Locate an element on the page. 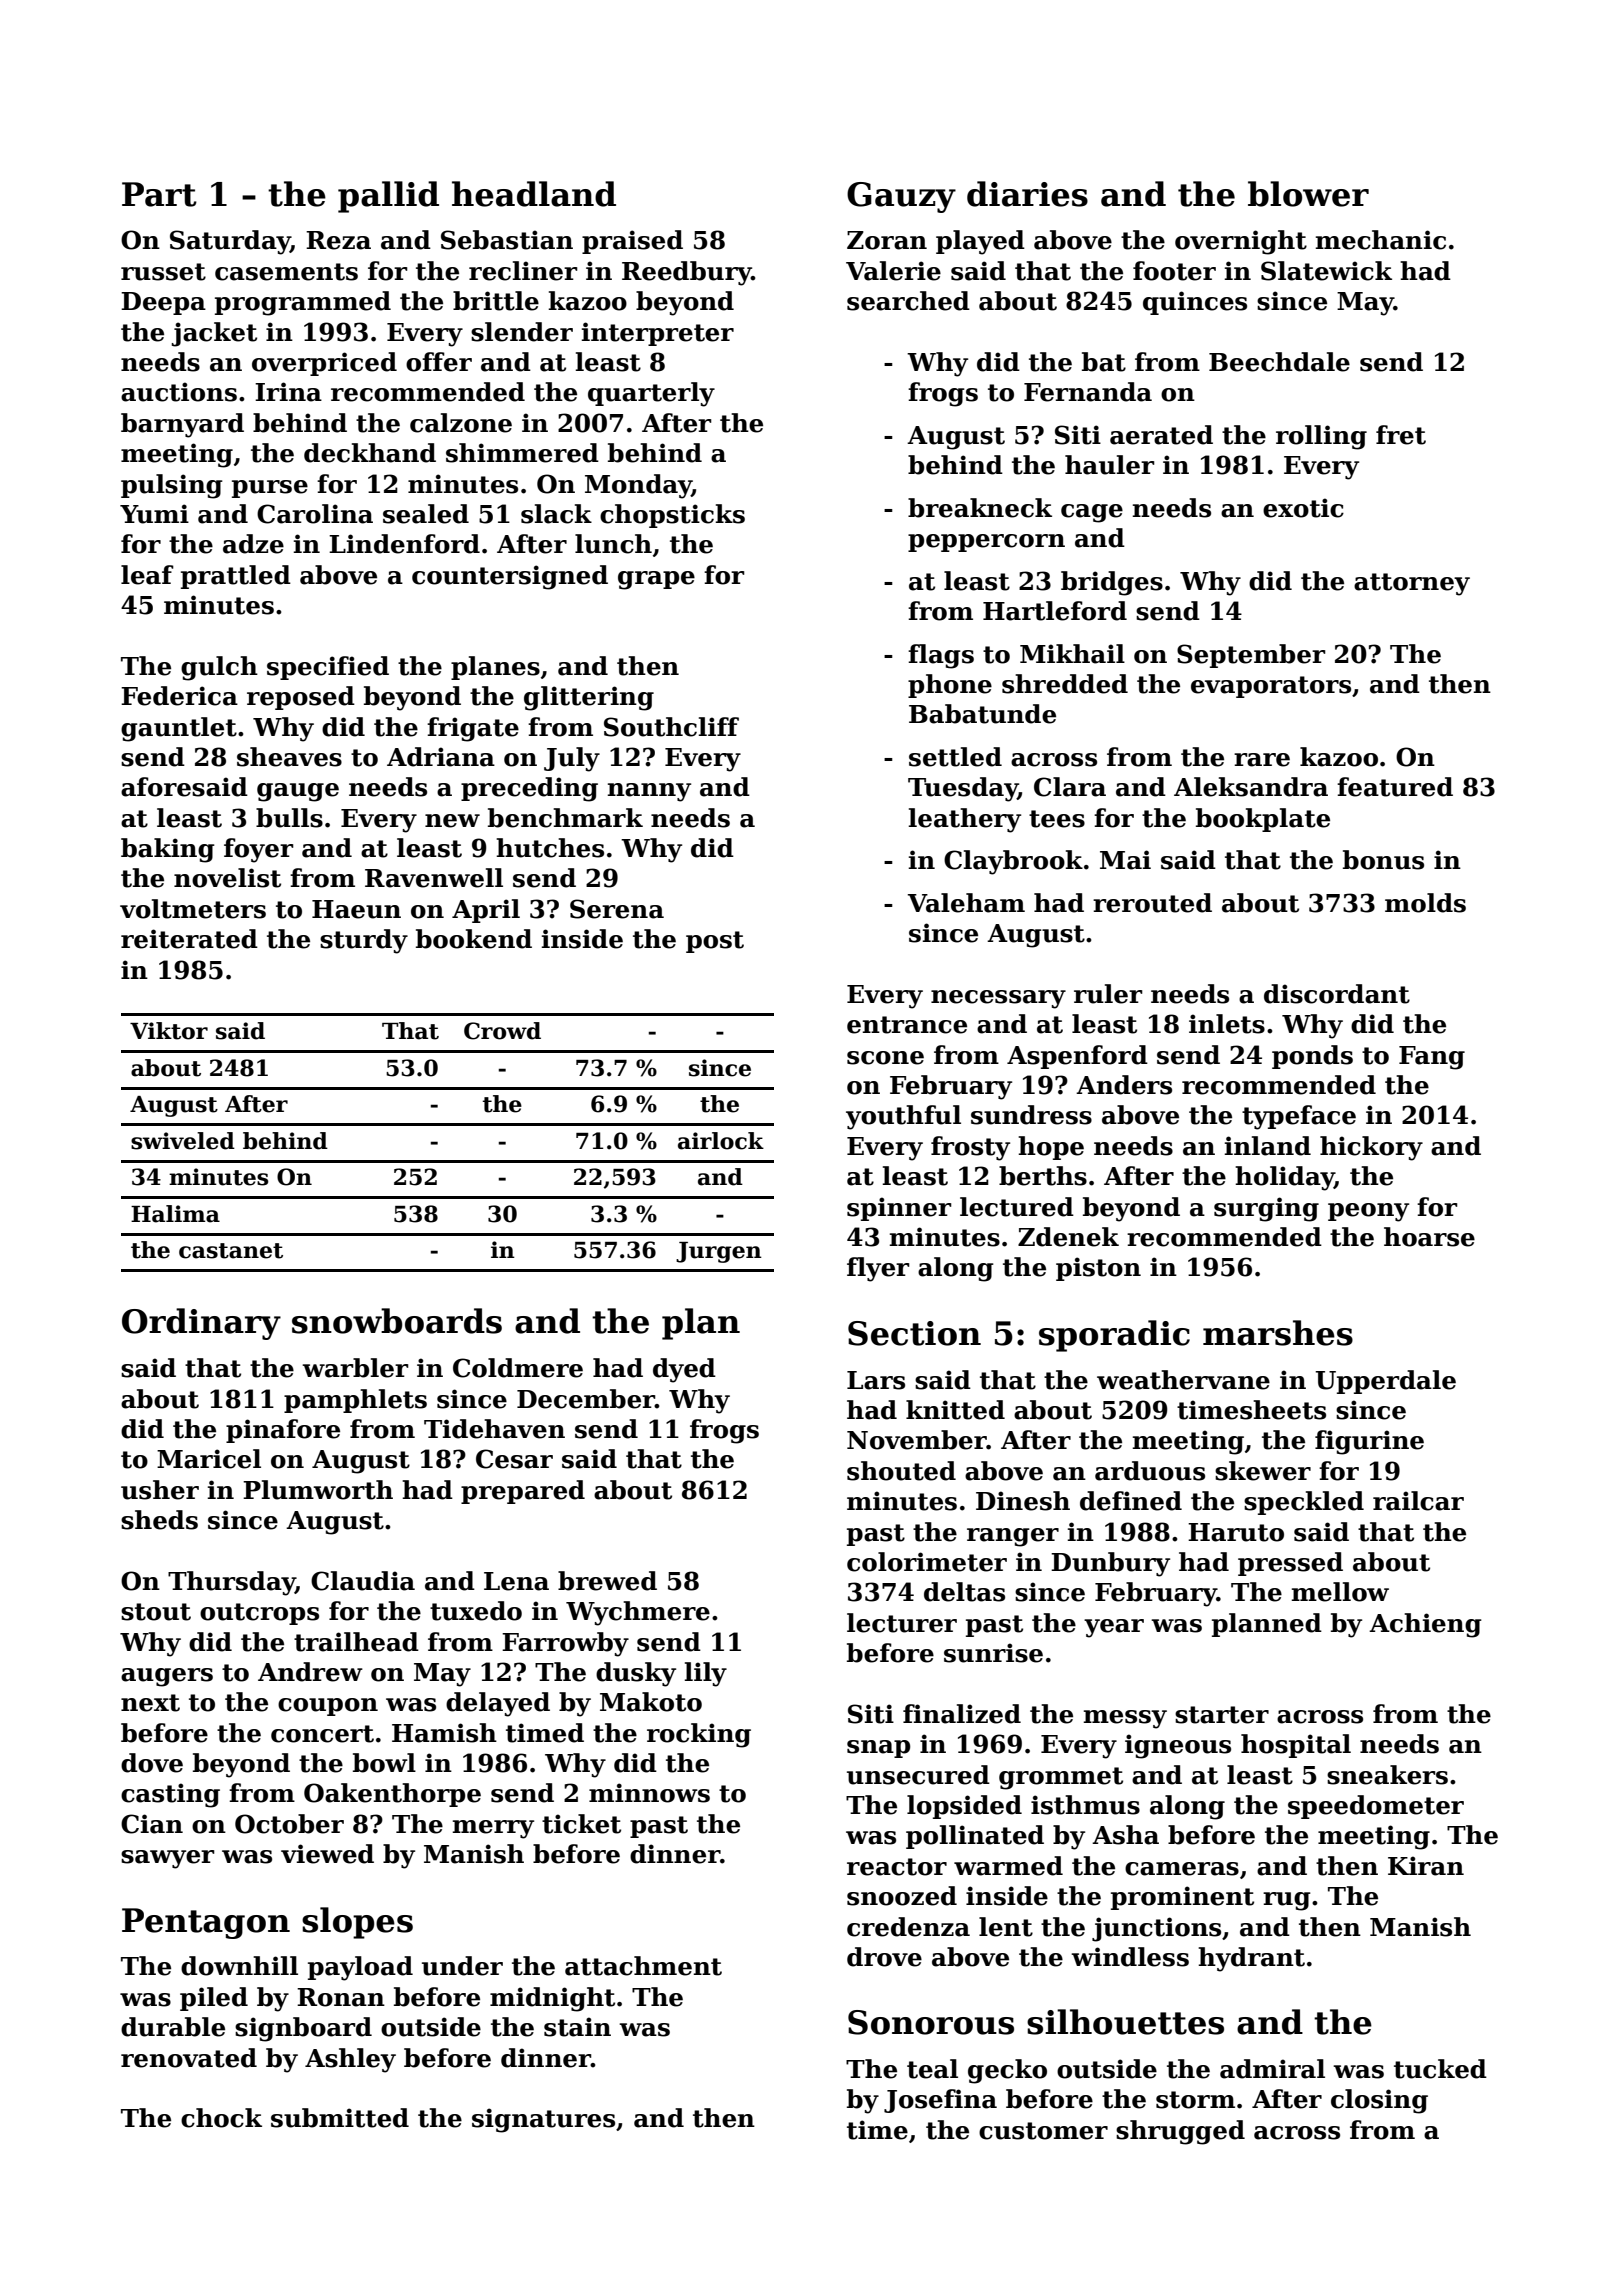  quinces is located at coordinates (1195, 303).
